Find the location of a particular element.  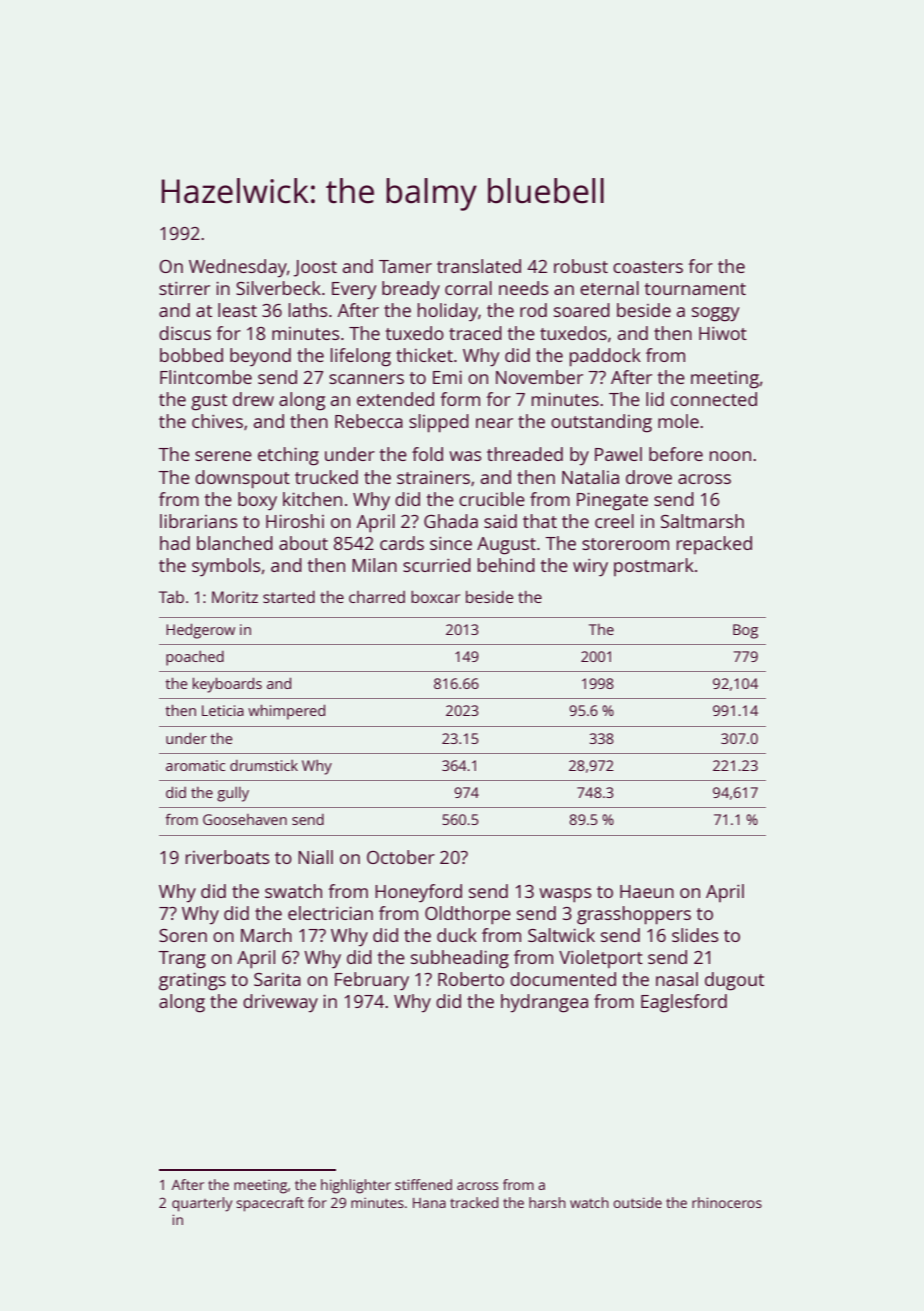

poached is located at coordinates (195, 658).
